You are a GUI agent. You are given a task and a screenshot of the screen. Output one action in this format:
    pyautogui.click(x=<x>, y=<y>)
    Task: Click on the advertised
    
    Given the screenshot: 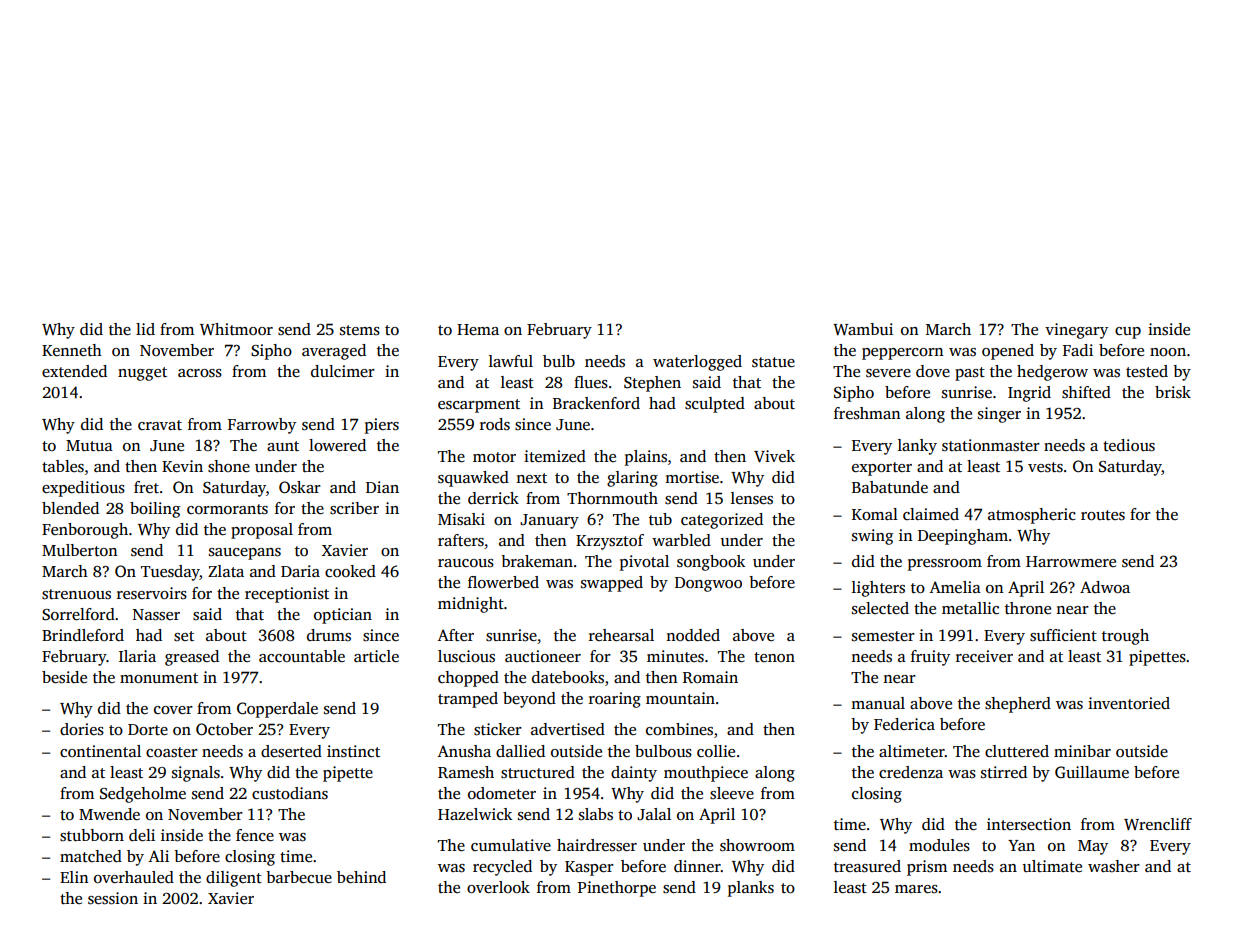 What is the action you would take?
    pyautogui.click(x=568, y=729)
